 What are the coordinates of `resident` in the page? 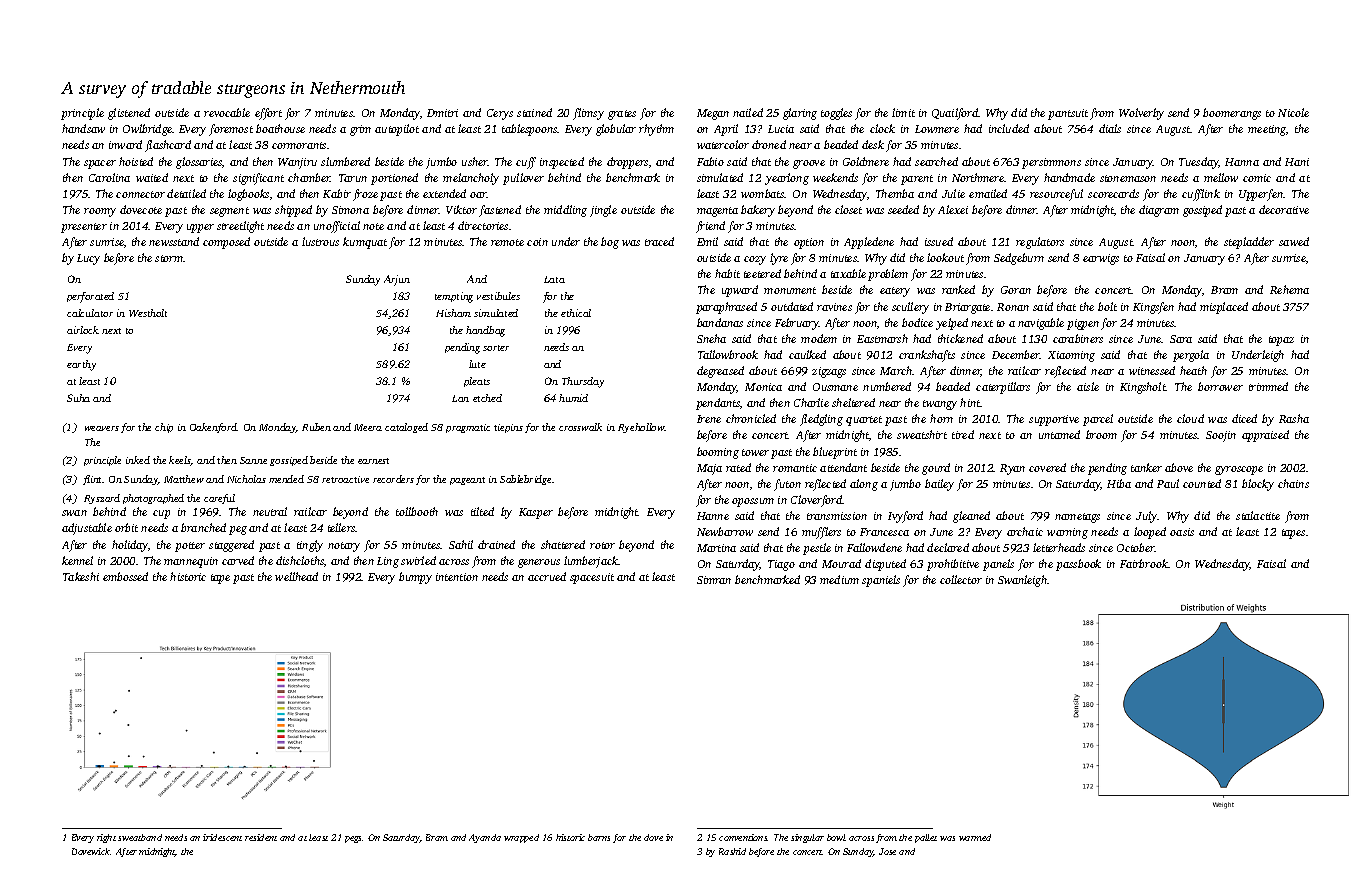 It's located at (261, 837).
